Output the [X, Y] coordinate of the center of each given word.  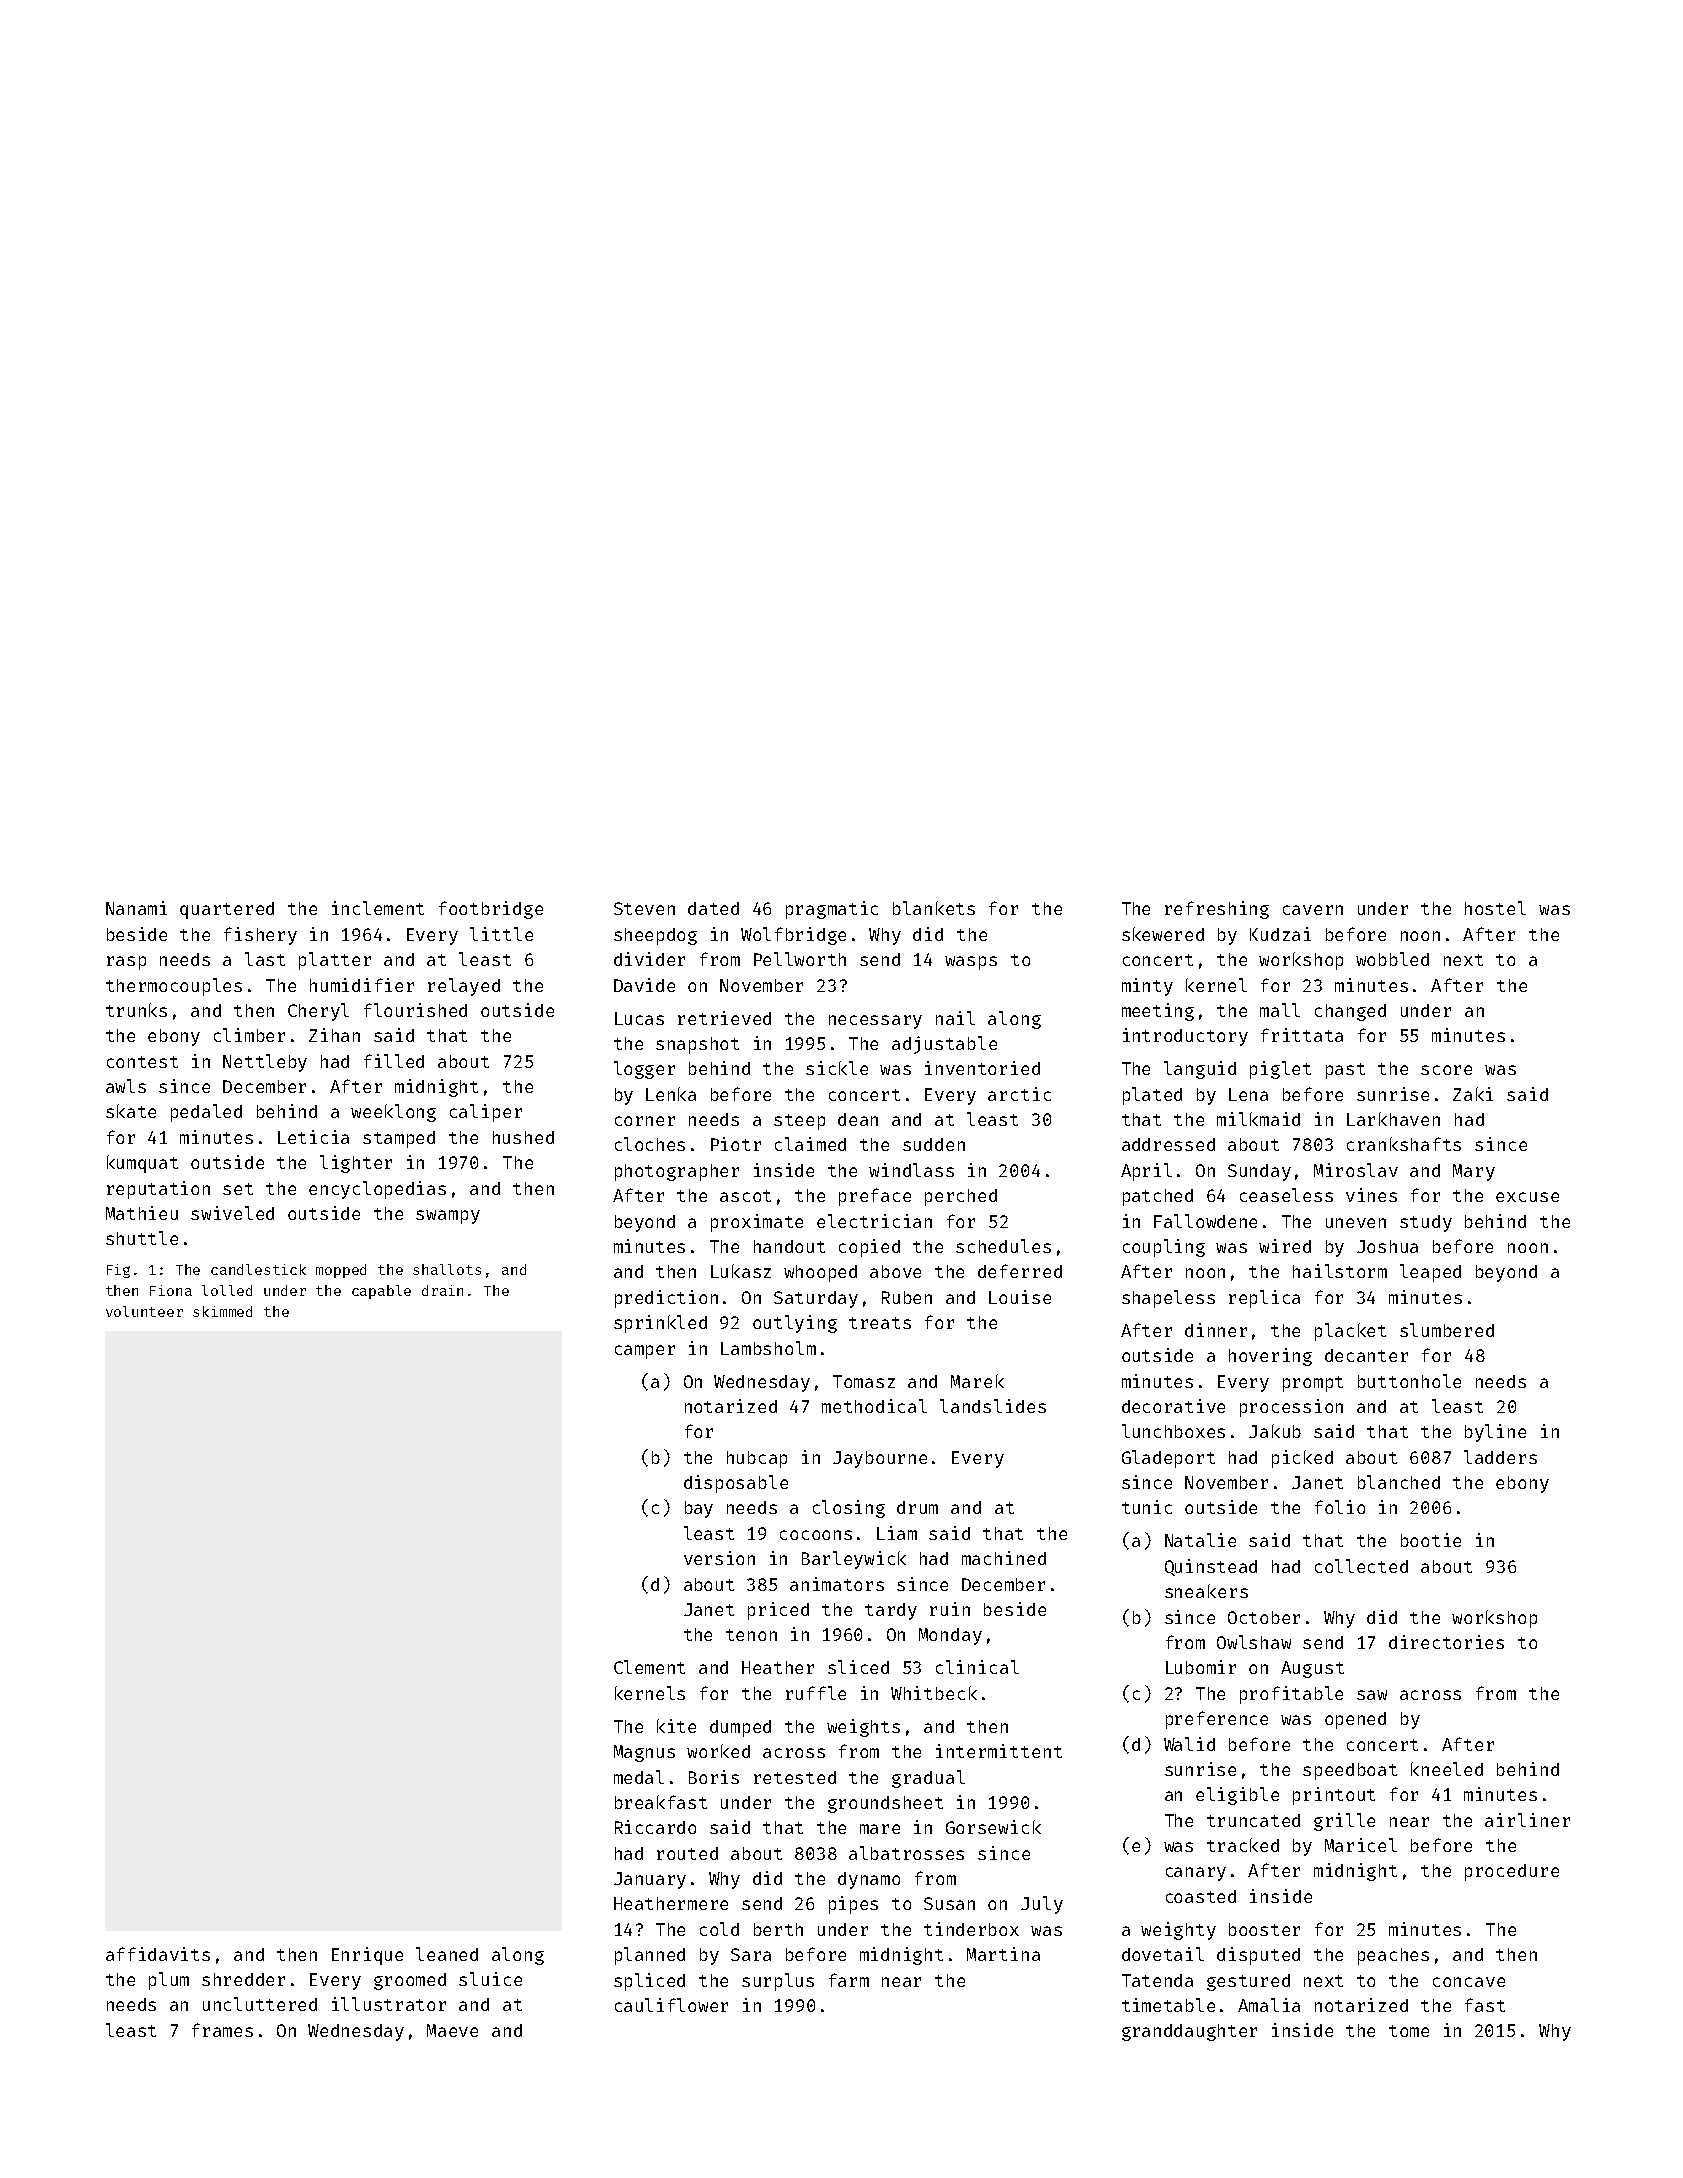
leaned [447, 1954]
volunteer [144, 1311]
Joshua [1387, 1246]
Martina [1003, 1954]
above [895, 1271]
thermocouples [174, 987]
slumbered [1447, 1330]
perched [961, 1197]
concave [1469, 1982]
